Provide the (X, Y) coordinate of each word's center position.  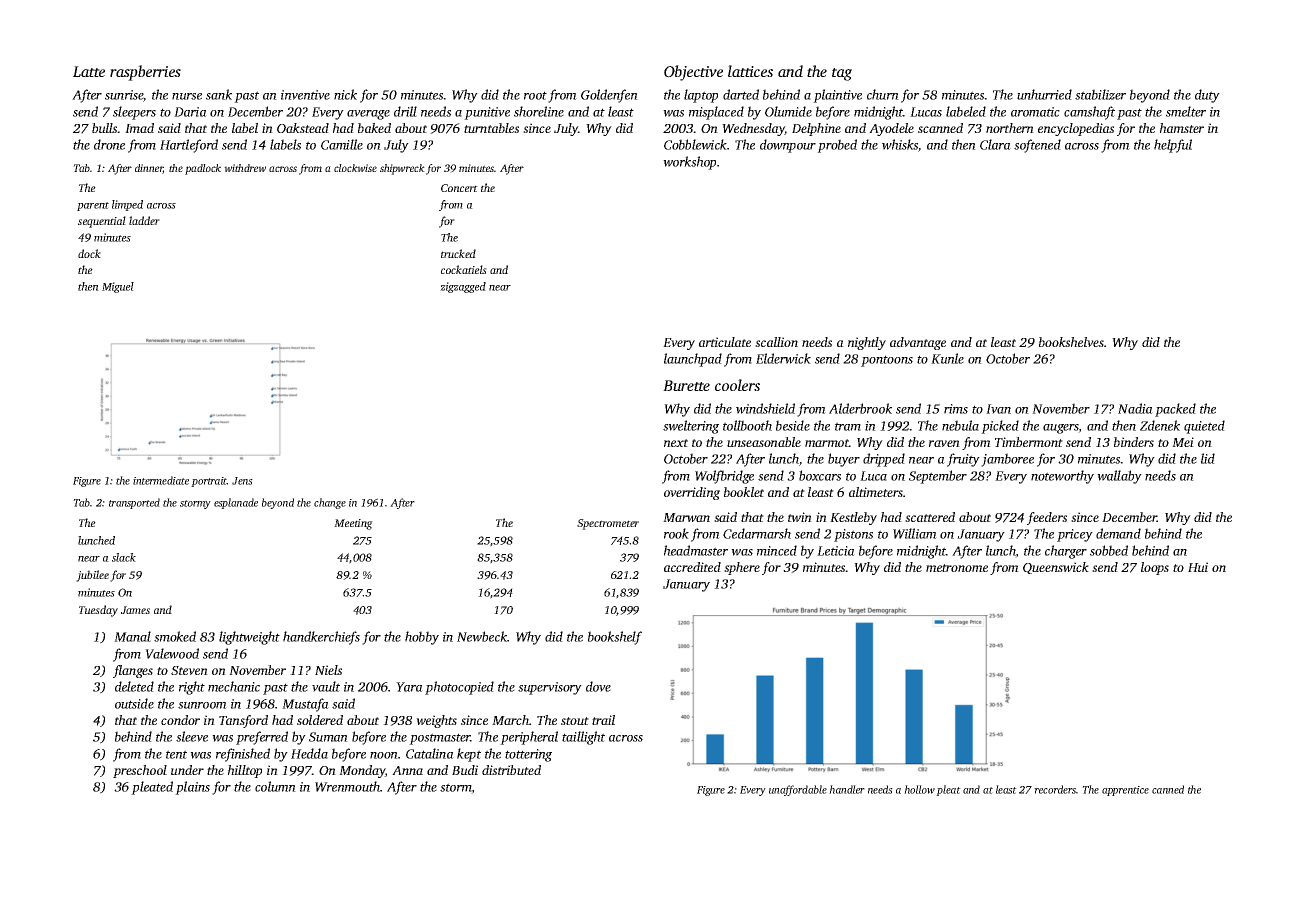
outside (134, 703)
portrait (209, 482)
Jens (242, 481)
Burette (686, 385)
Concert (459, 188)
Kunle (947, 358)
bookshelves (1071, 342)
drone (109, 144)
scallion (776, 342)
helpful (1173, 146)
